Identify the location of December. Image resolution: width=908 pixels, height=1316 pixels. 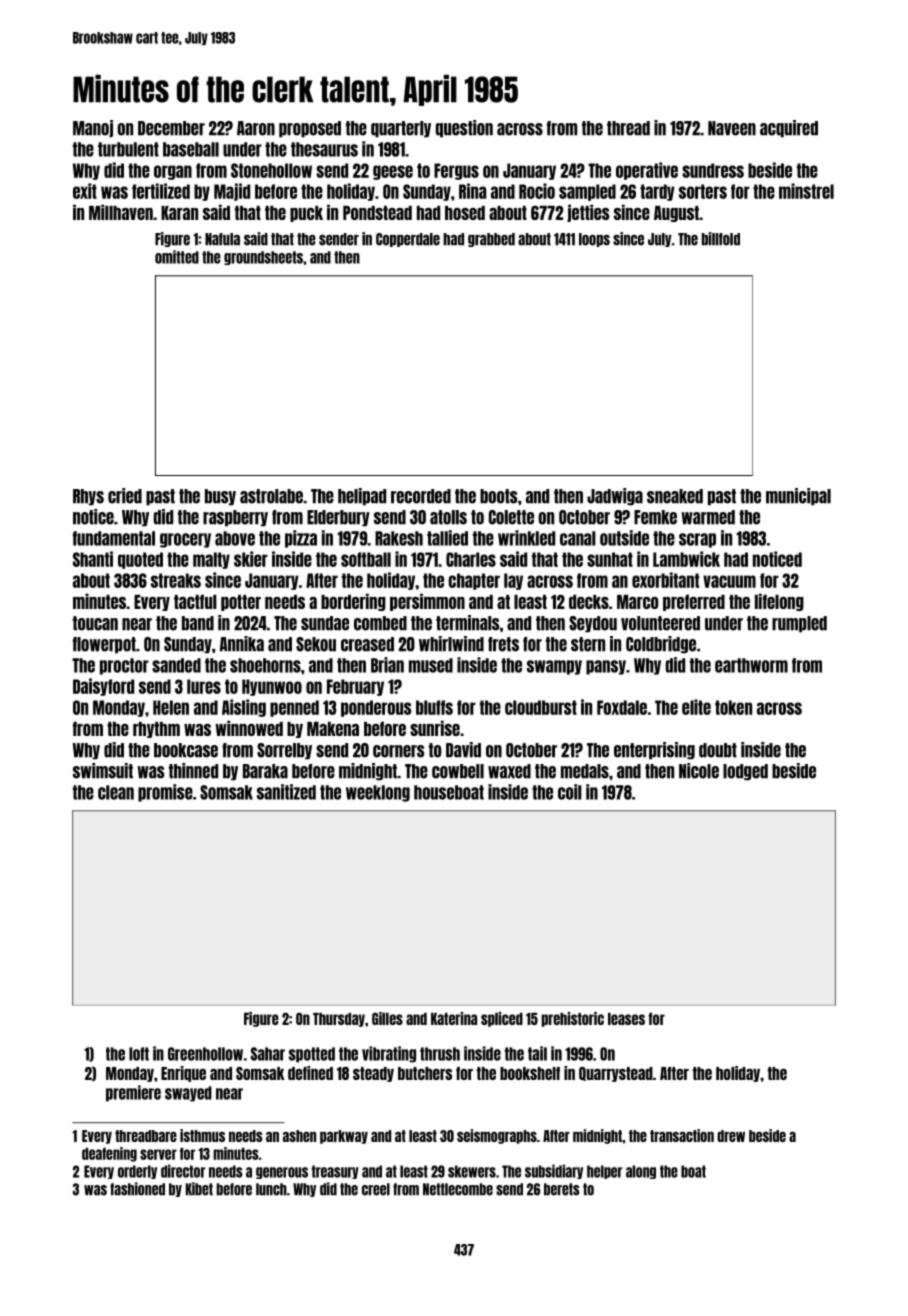
(171, 128).
